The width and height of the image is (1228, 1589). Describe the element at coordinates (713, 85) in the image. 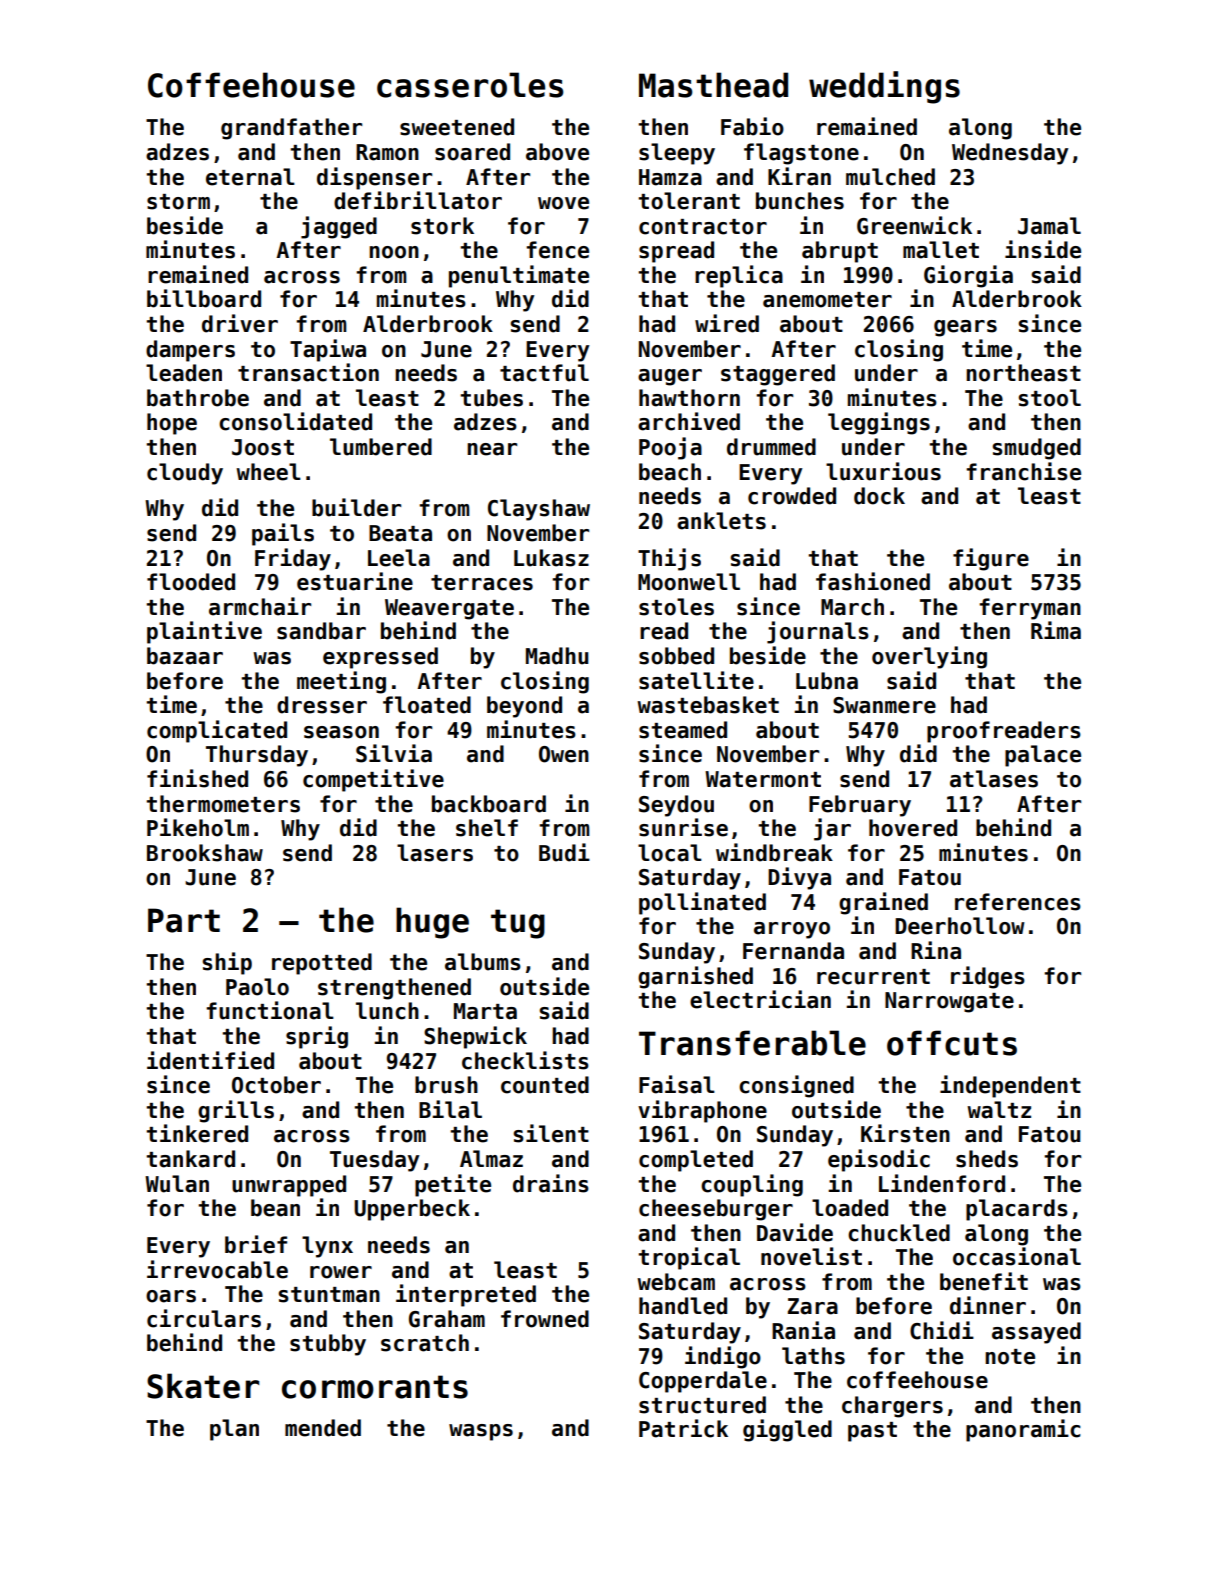

I see `Masthead` at that location.
